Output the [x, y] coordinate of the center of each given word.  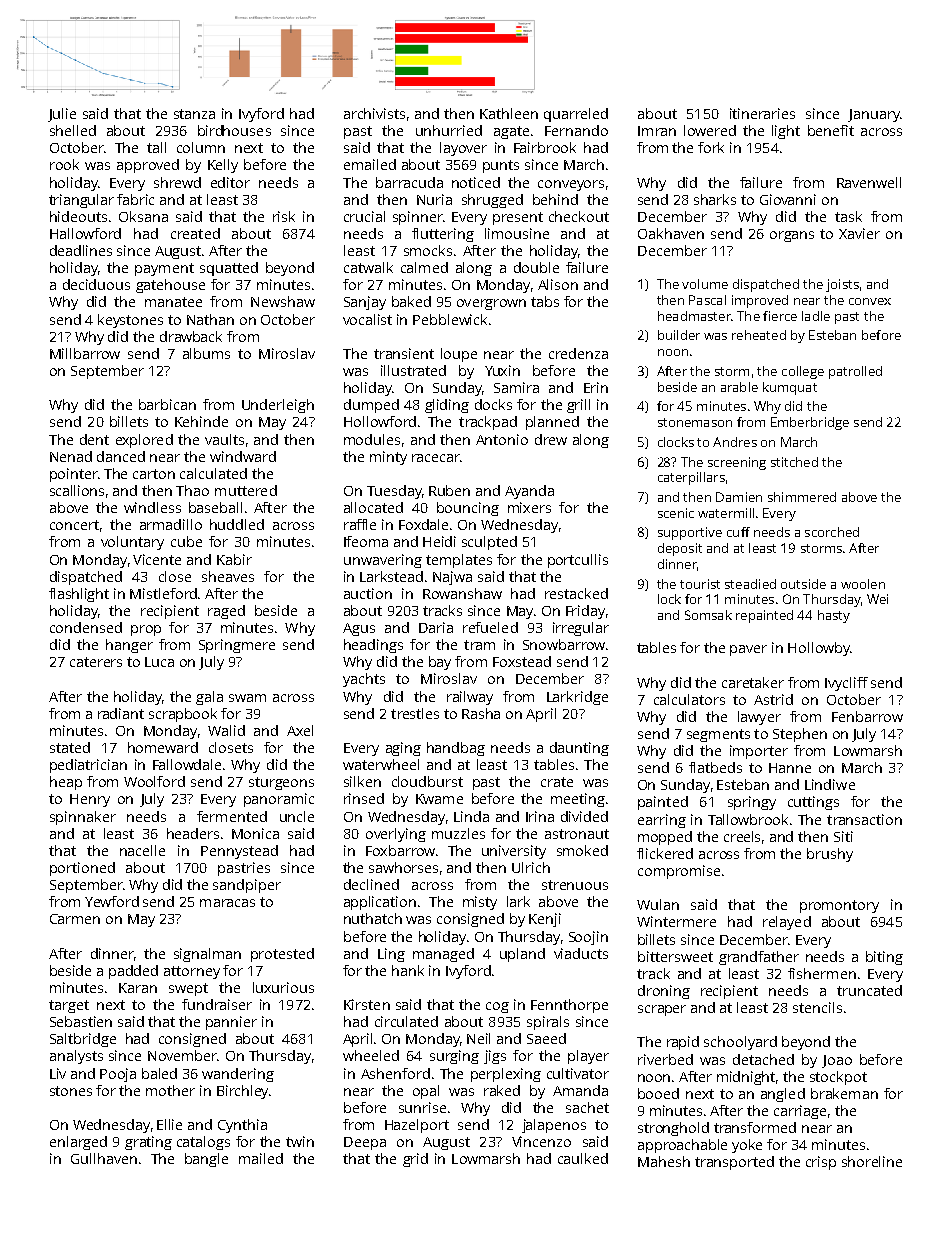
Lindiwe [830, 784]
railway [470, 698]
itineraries [762, 113]
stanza [194, 114]
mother [170, 1090]
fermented [232, 816]
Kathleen [509, 113]
